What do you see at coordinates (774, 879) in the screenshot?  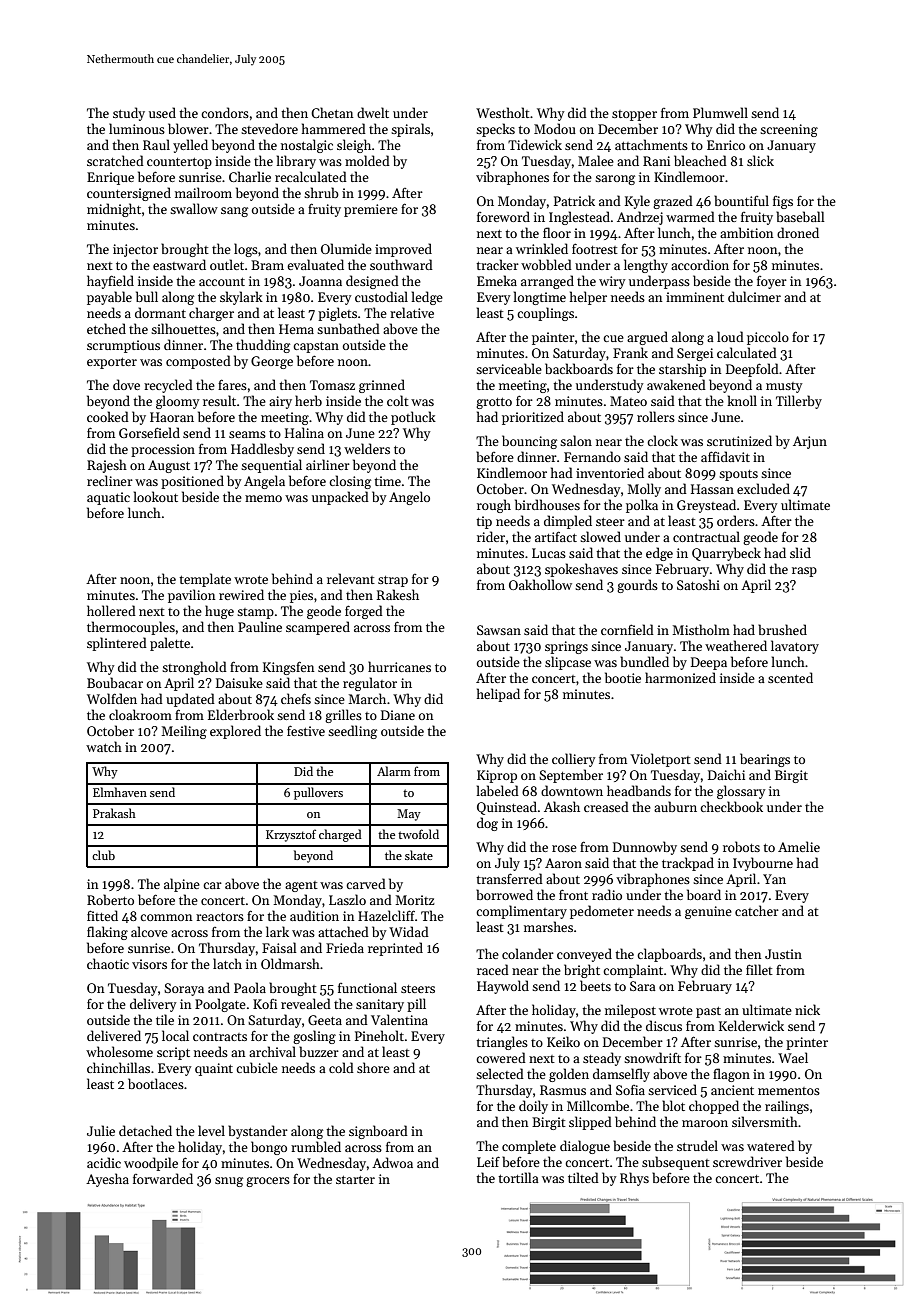 I see `Yan` at bounding box center [774, 879].
